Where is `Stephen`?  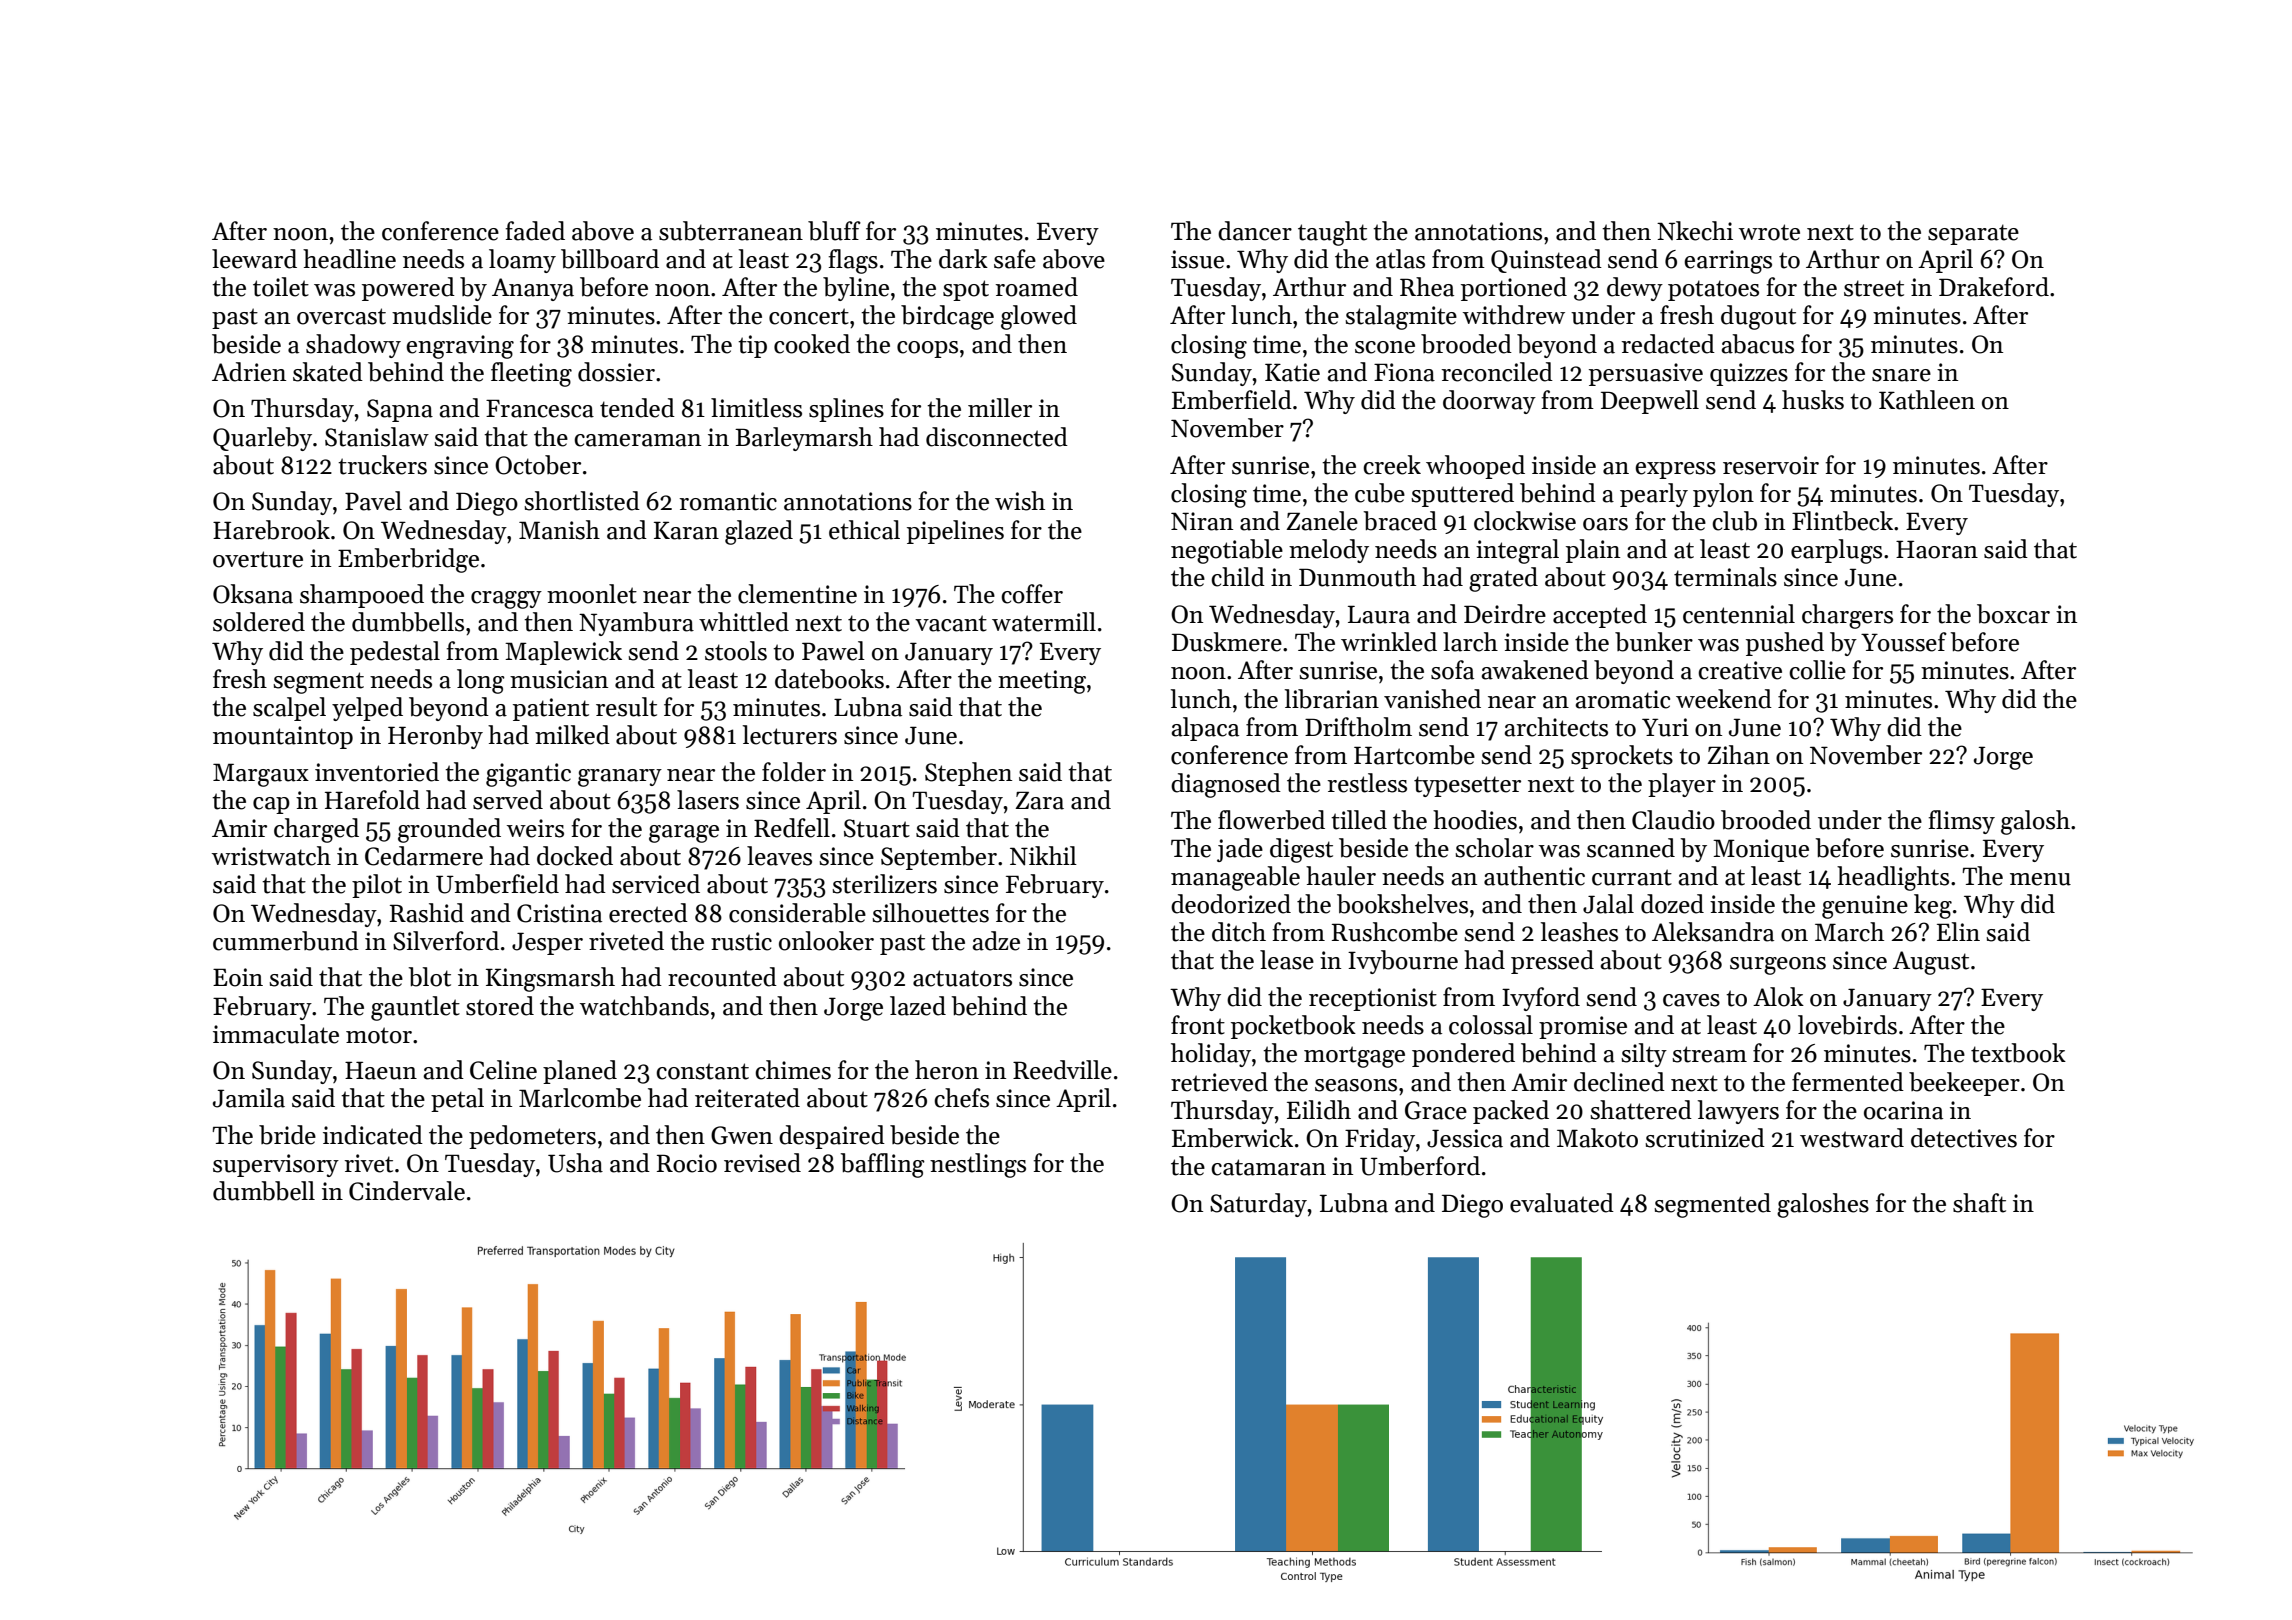
Stephen is located at coordinates (968, 774).
